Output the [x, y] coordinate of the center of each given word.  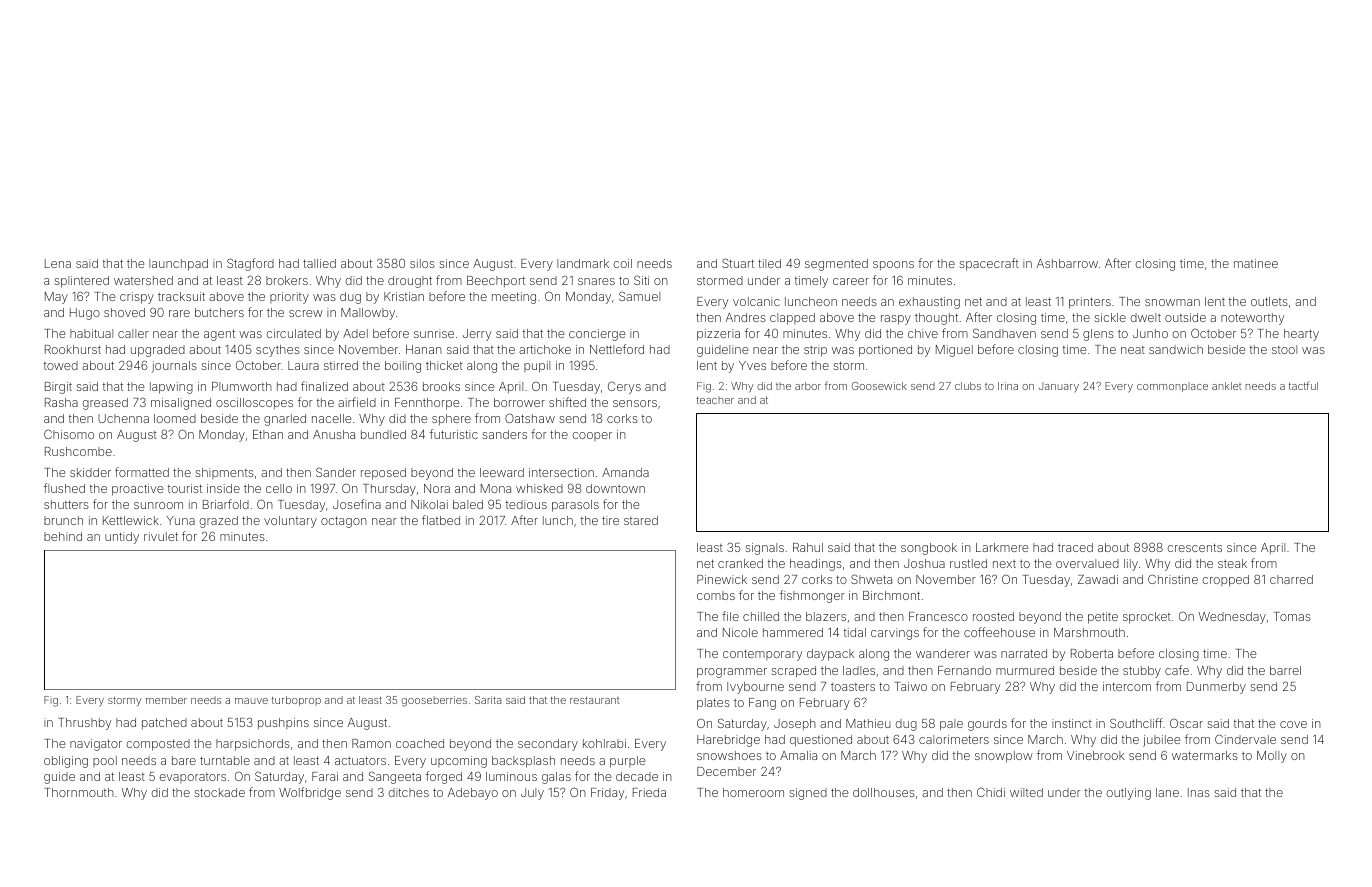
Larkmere [1002, 547]
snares [596, 281]
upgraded [158, 351]
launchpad [178, 265]
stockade [220, 792]
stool [1284, 349]
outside [1185, 317]
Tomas [1292, 616]
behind [63, 536]
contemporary [762, 655]
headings [816, 565]
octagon [344, 522]
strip [815, 351]
